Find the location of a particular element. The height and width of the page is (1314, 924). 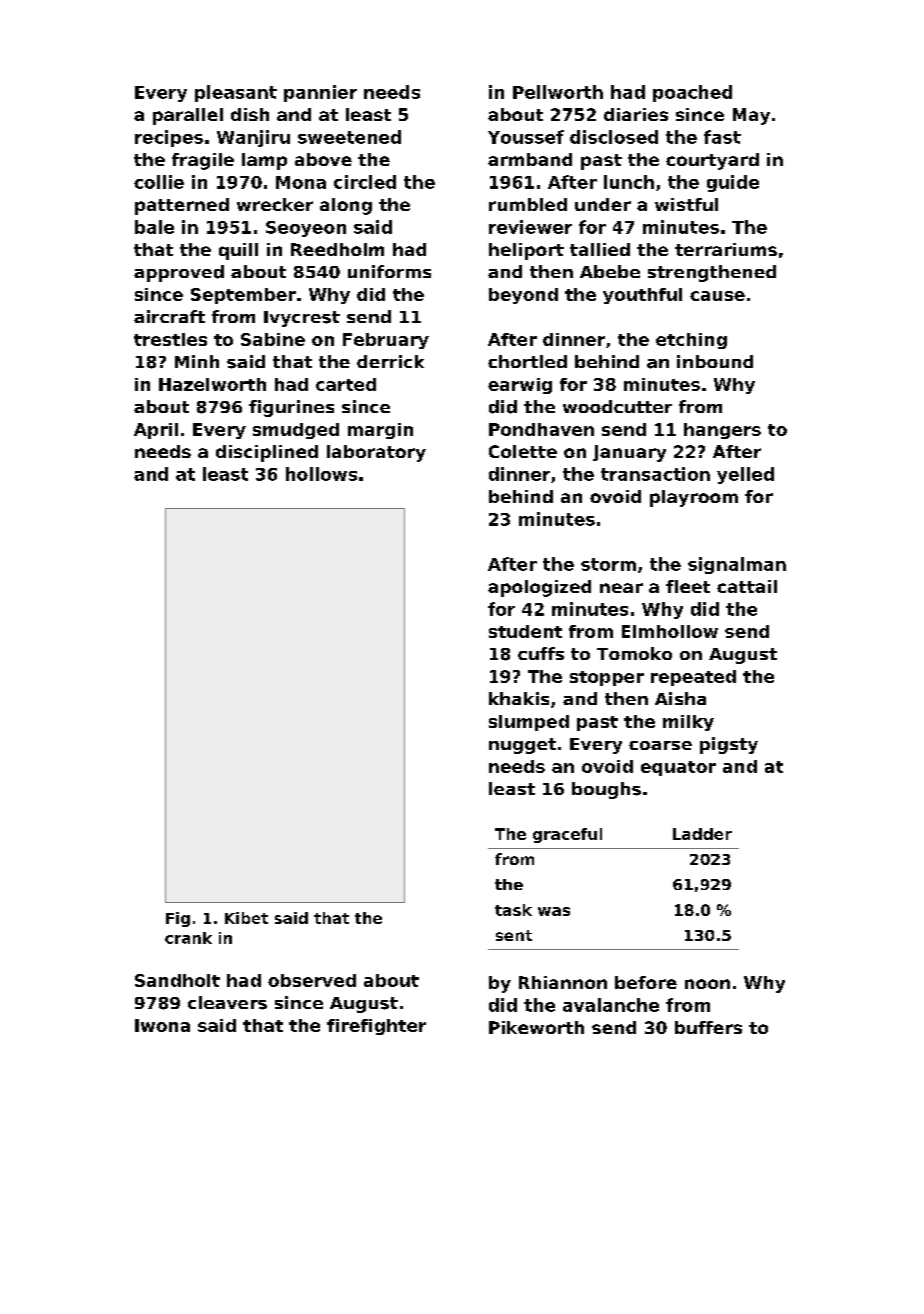

repeated is located at coordinates (693, 678).
